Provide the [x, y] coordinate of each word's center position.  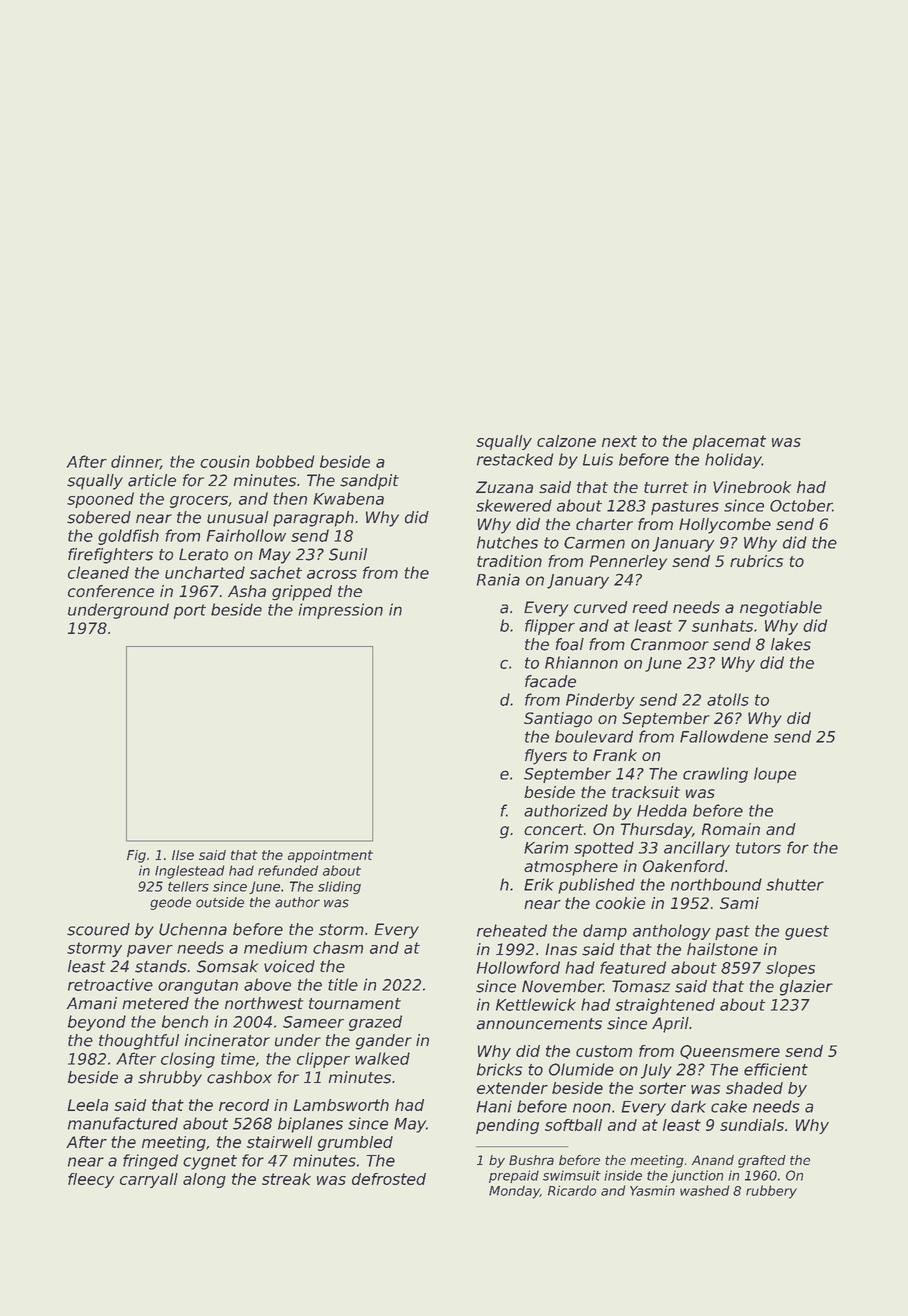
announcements [539, 1024]
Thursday [656, 831]
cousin [225, 461]
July [656, 1071]
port [189, 611]
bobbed [285, 461]
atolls [728, 699]
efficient [776, 1069]
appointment [330, 856]
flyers [546, 757]
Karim [546, 847]
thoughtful [139, 1042]
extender [512, 1088]
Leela [87, 1105]
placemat [729, 442]
